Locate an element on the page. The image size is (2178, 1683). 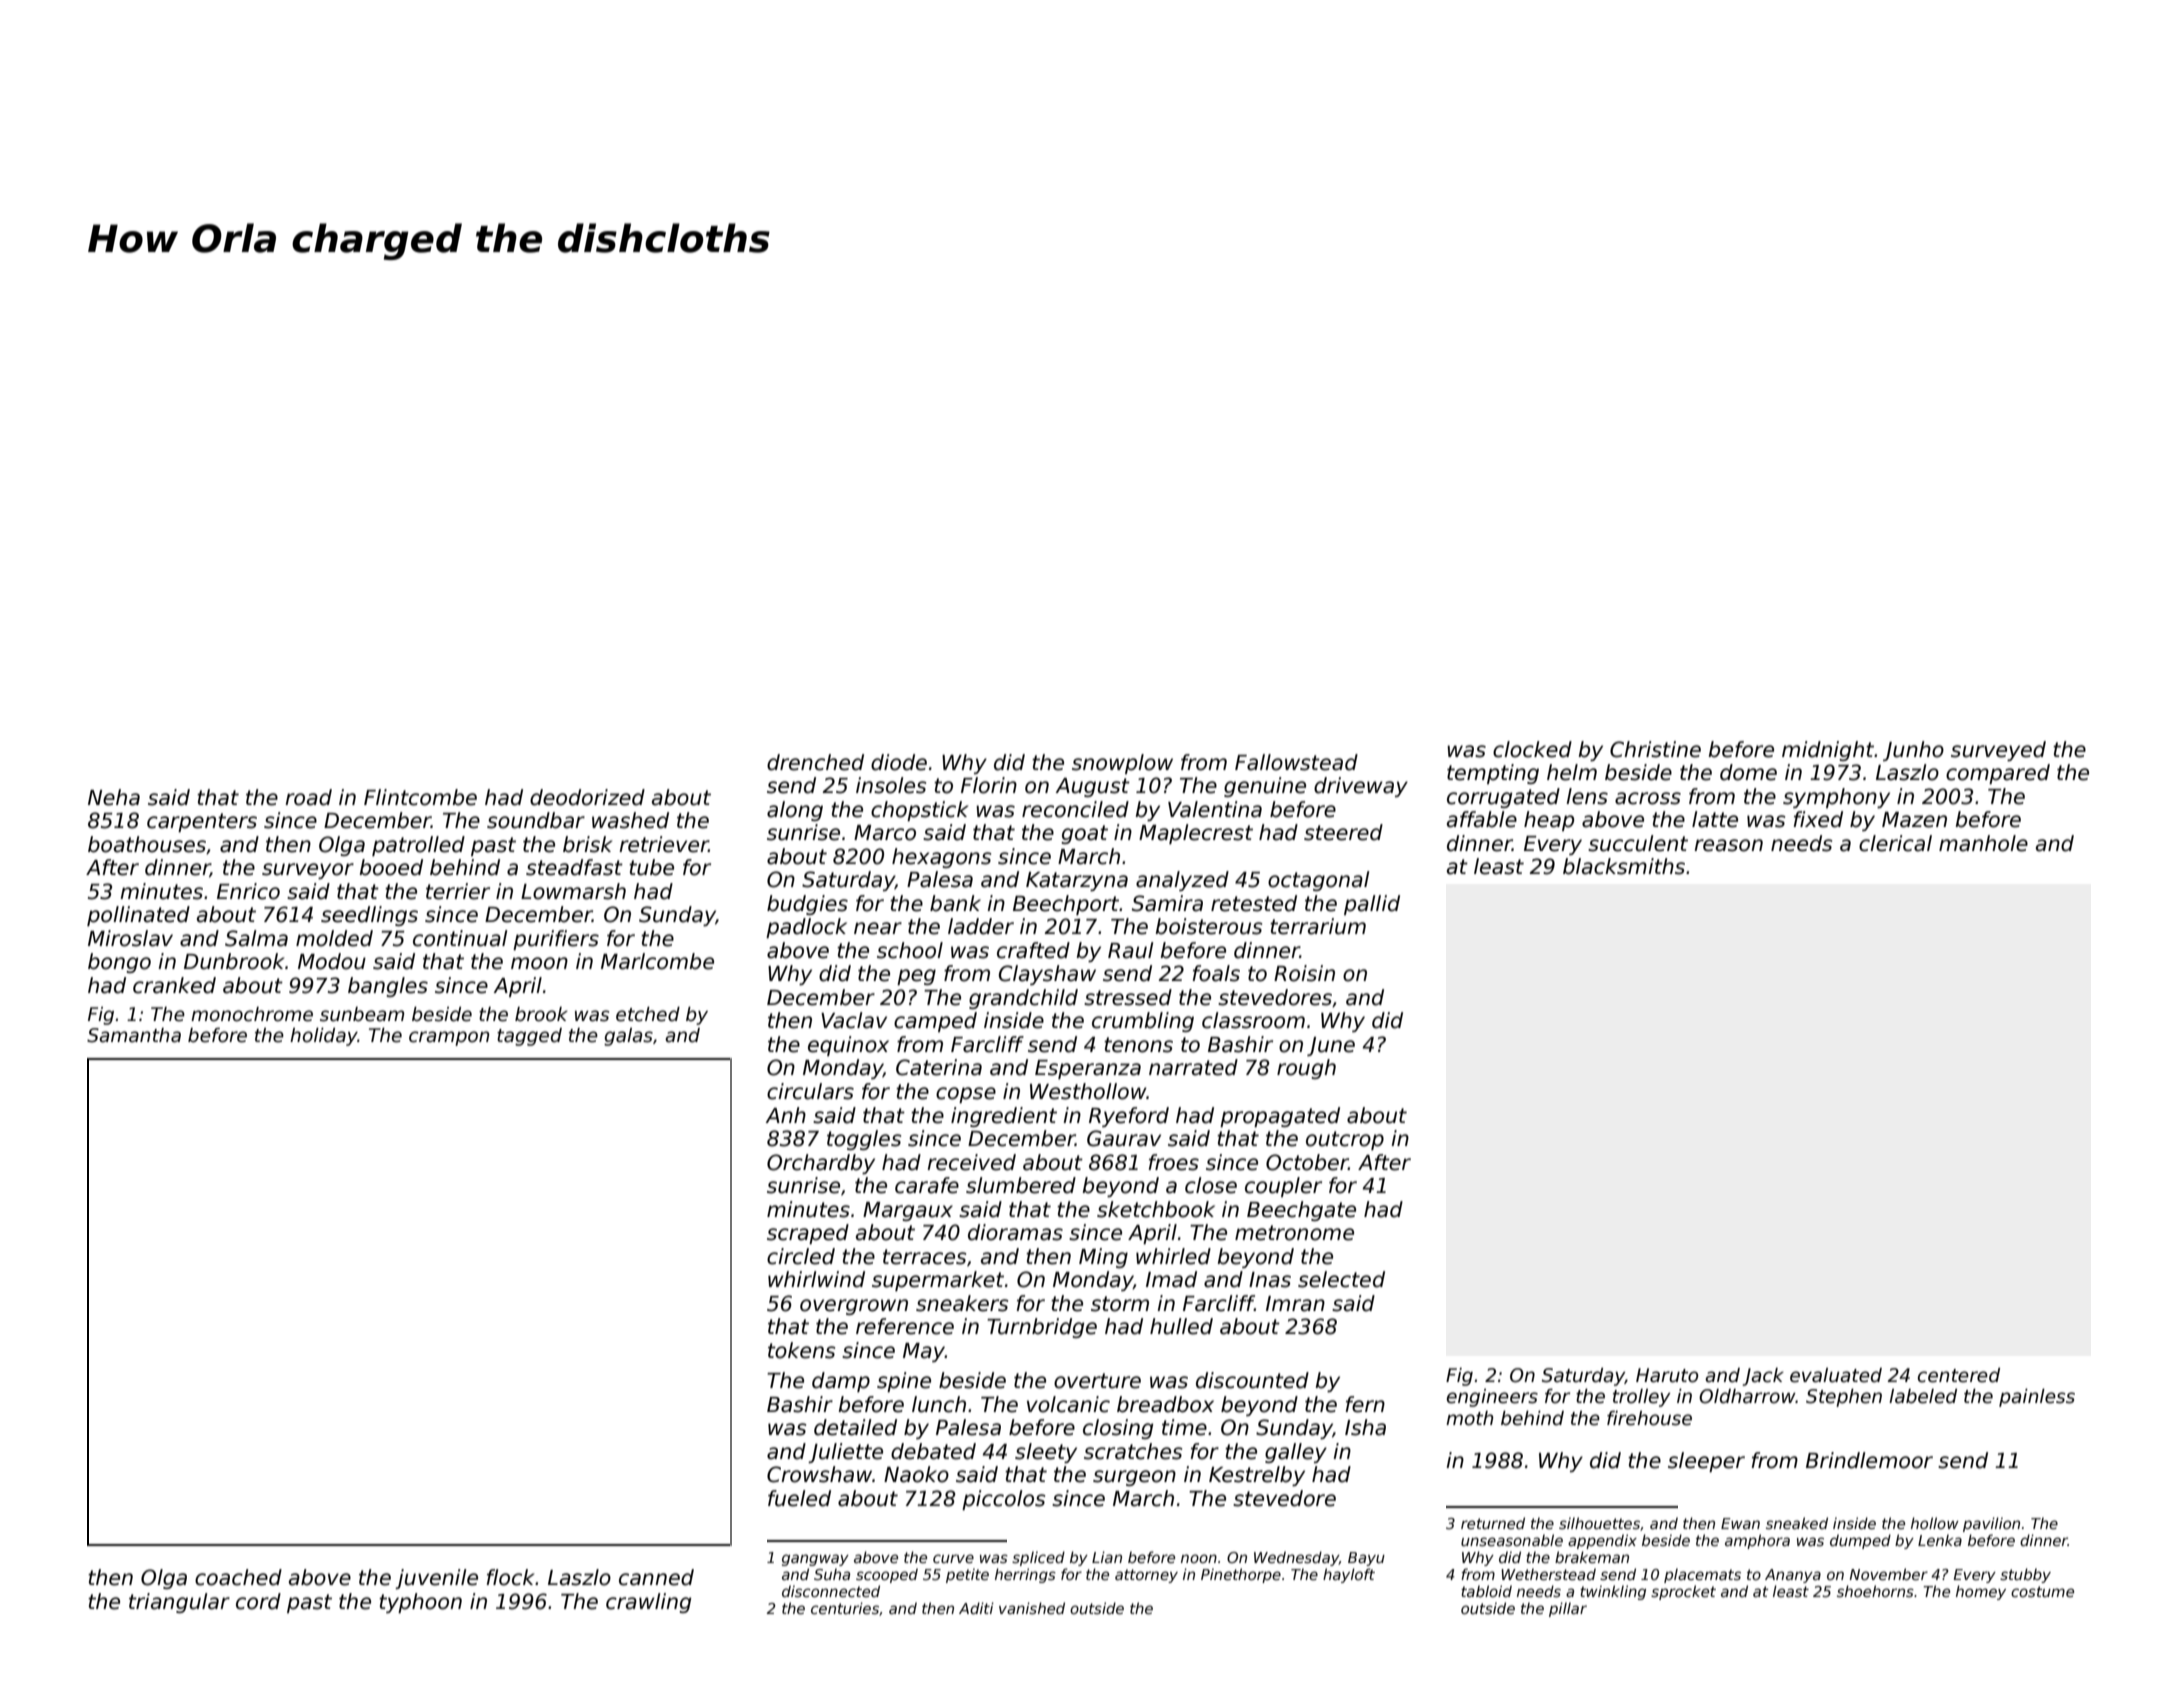
outcrop is located at coordinates (1345, 1140).
